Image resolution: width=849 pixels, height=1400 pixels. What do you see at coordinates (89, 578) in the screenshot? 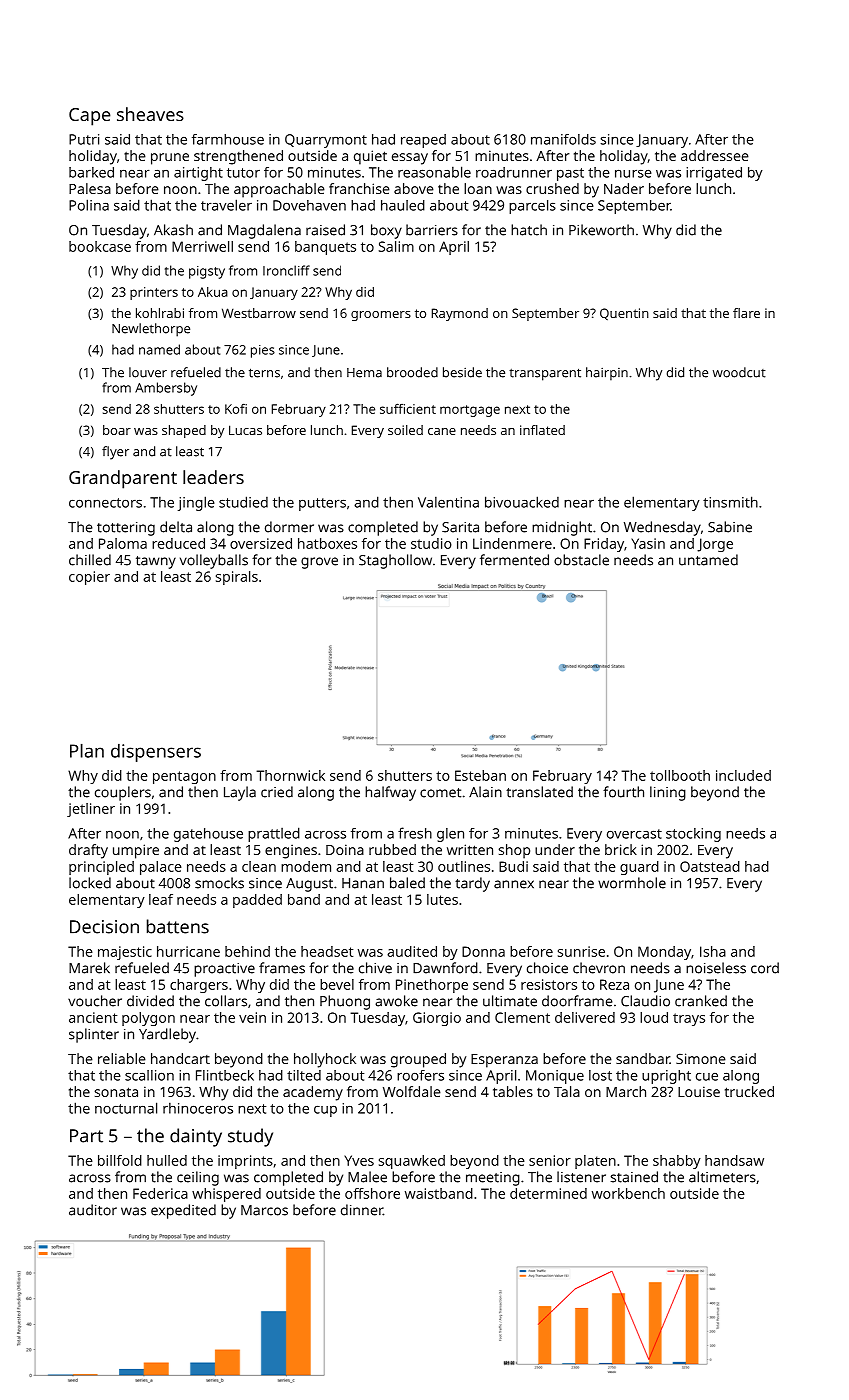
I see `copier` at bounding box center [89, 578].
